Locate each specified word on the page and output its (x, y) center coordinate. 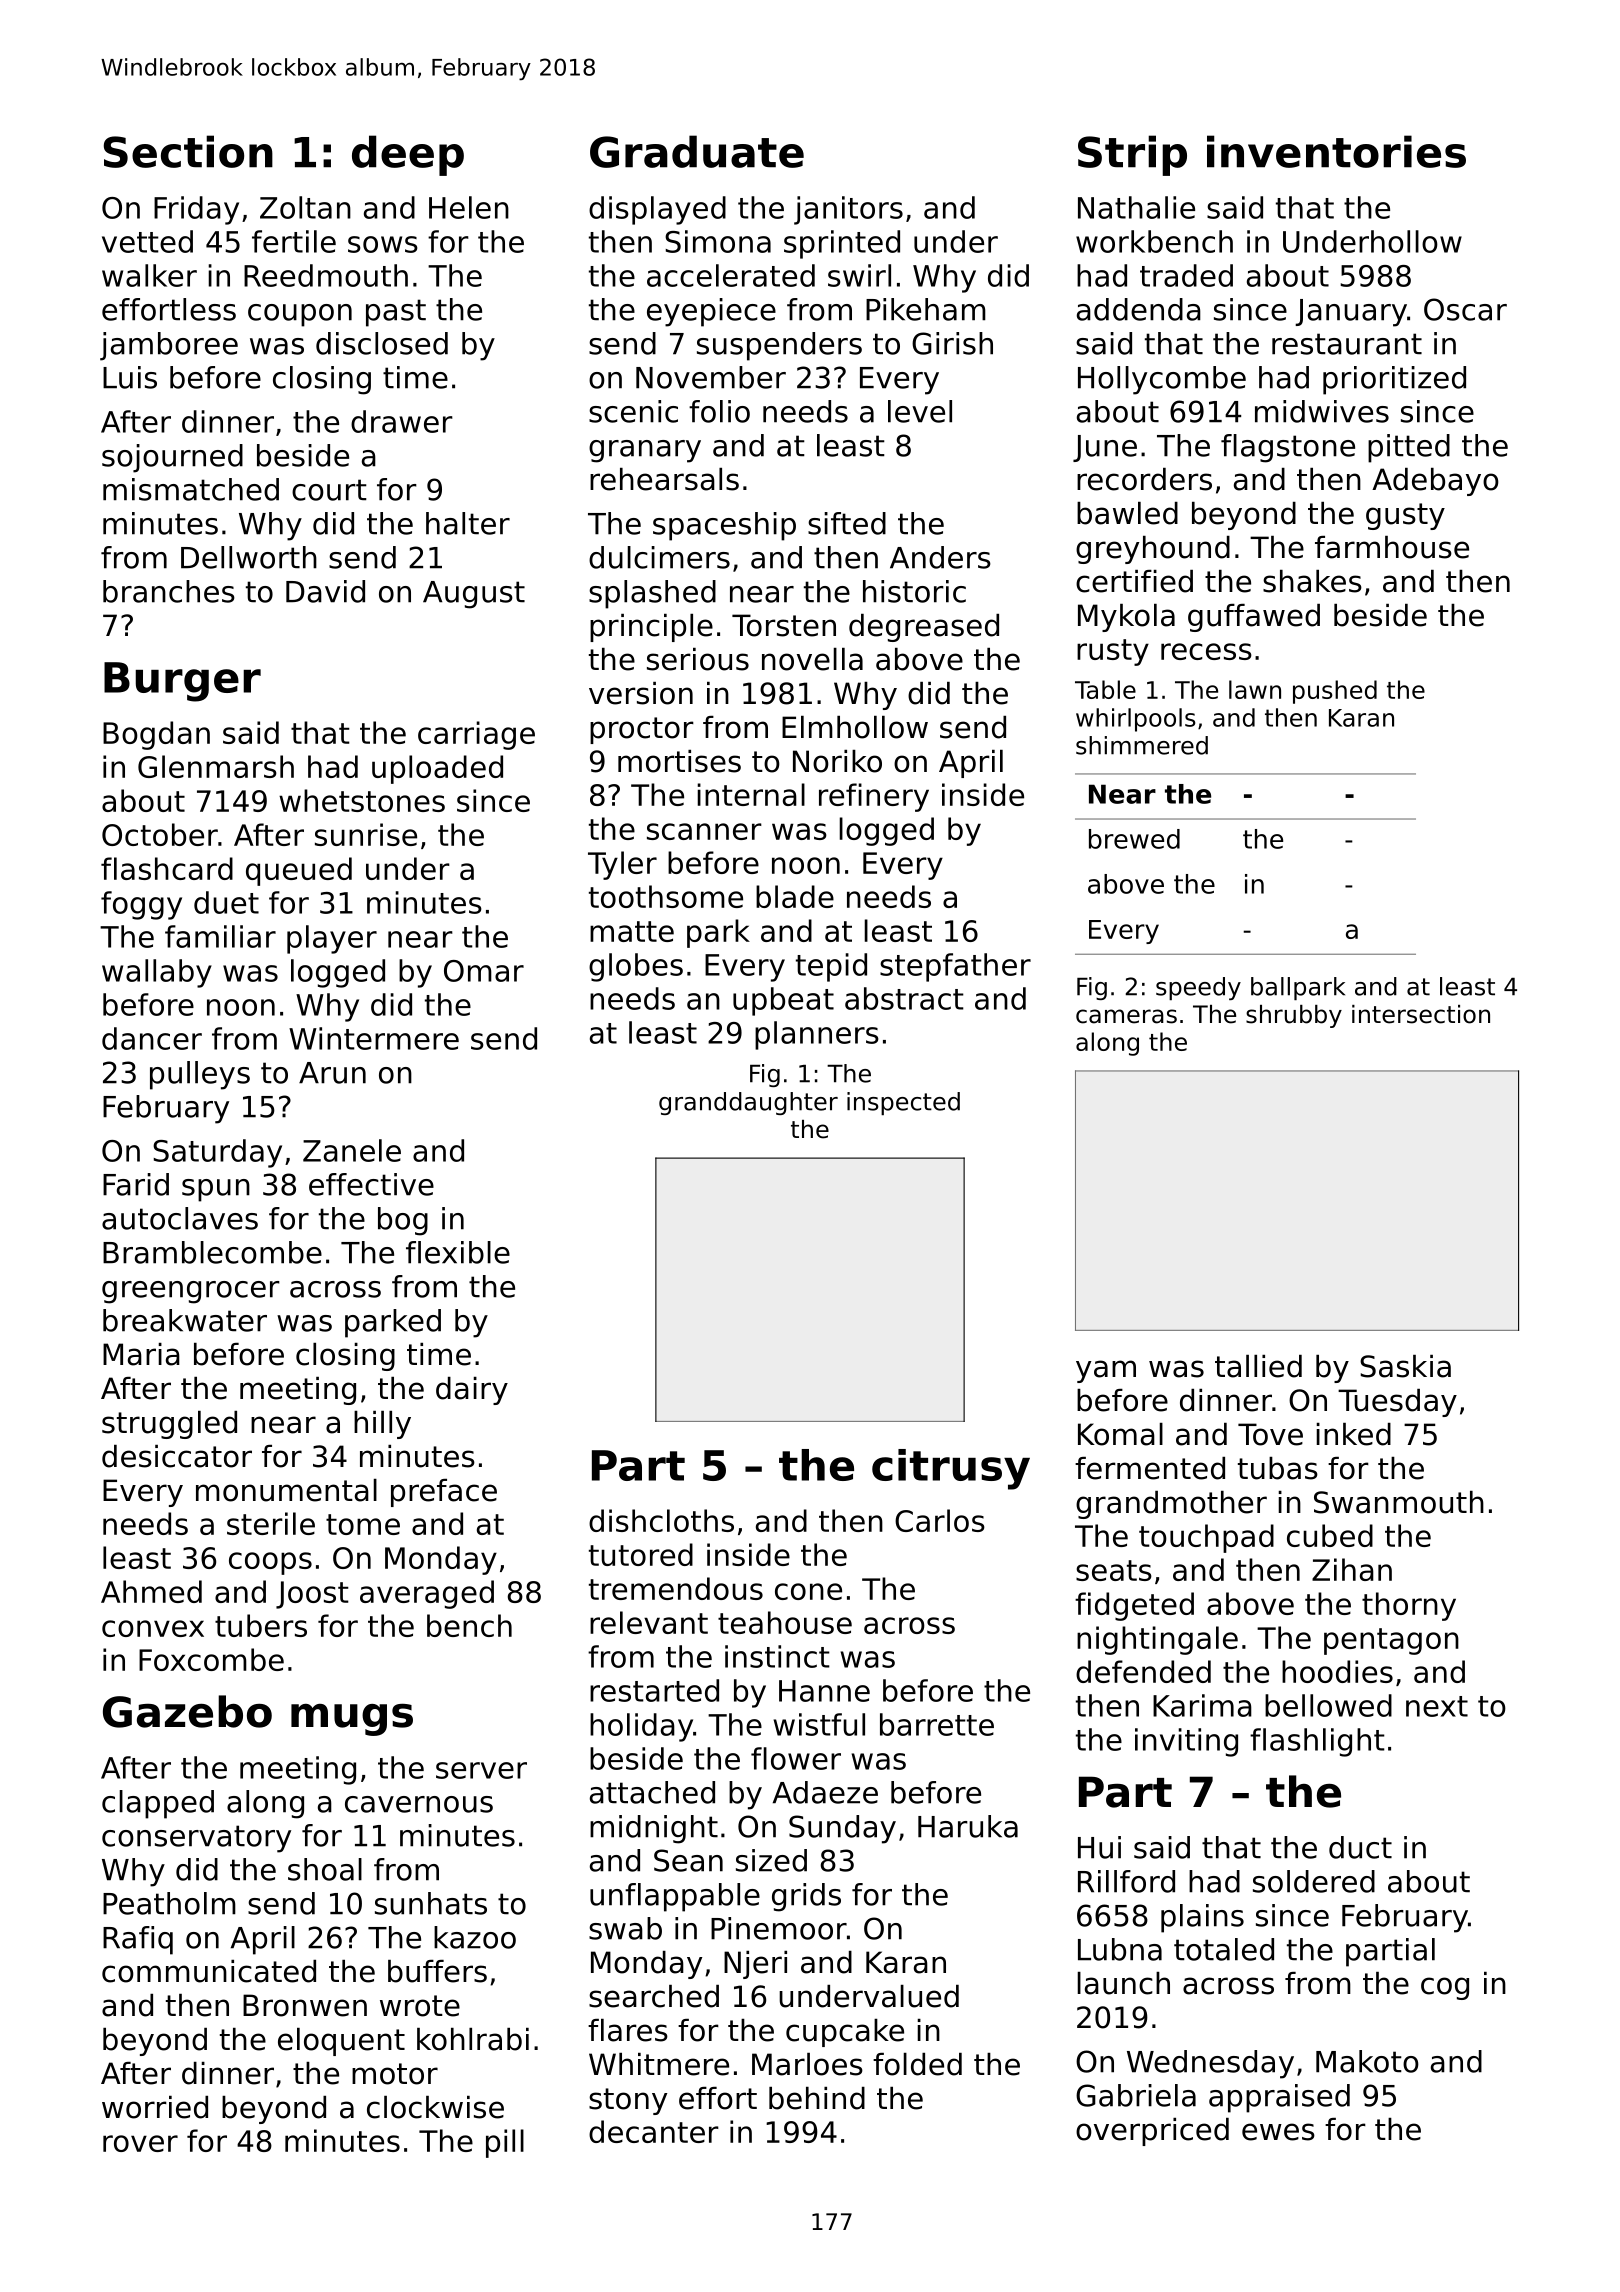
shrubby (1294, 1016)
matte (632, 931)
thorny (1409, 1606)
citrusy (951, 1469)
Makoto (1367, 2061)
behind (817, 2098)
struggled (169, 1425)
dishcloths (661, 1520)
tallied (1258, 1366)
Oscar (1465, 309)
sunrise (366, 834)
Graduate (697, 151)
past (396, 313)
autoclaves (180, 1218)
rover (140, 2143)
